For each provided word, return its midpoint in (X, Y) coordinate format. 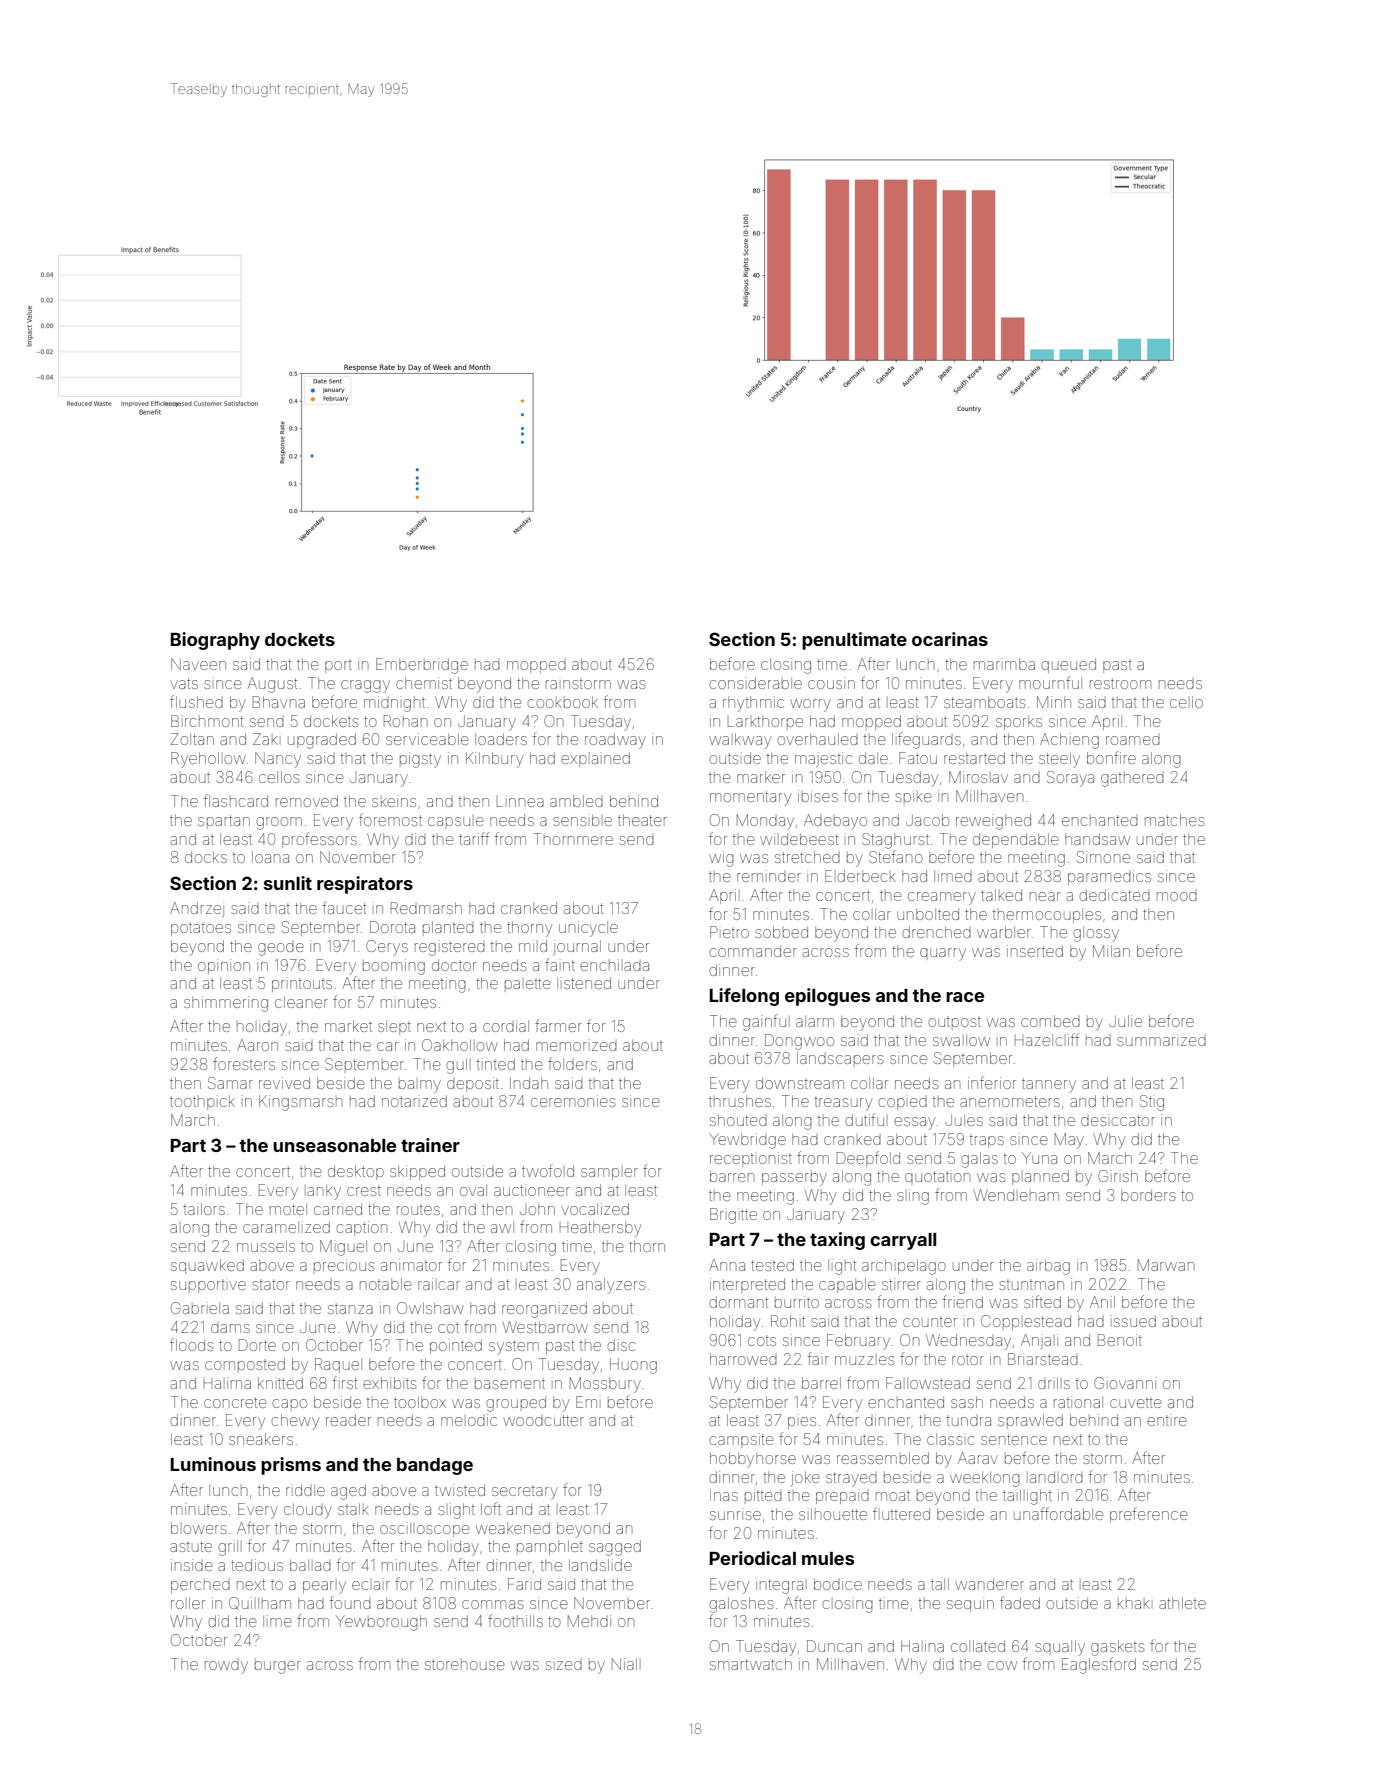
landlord (1056, 1477)
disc (621, 1345)
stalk (353, 1509)
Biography (215, 641)
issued (1133, 1321)
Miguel (343, 1248)
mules (828, 1558)
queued (1068, 665)
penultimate (854, 641)
